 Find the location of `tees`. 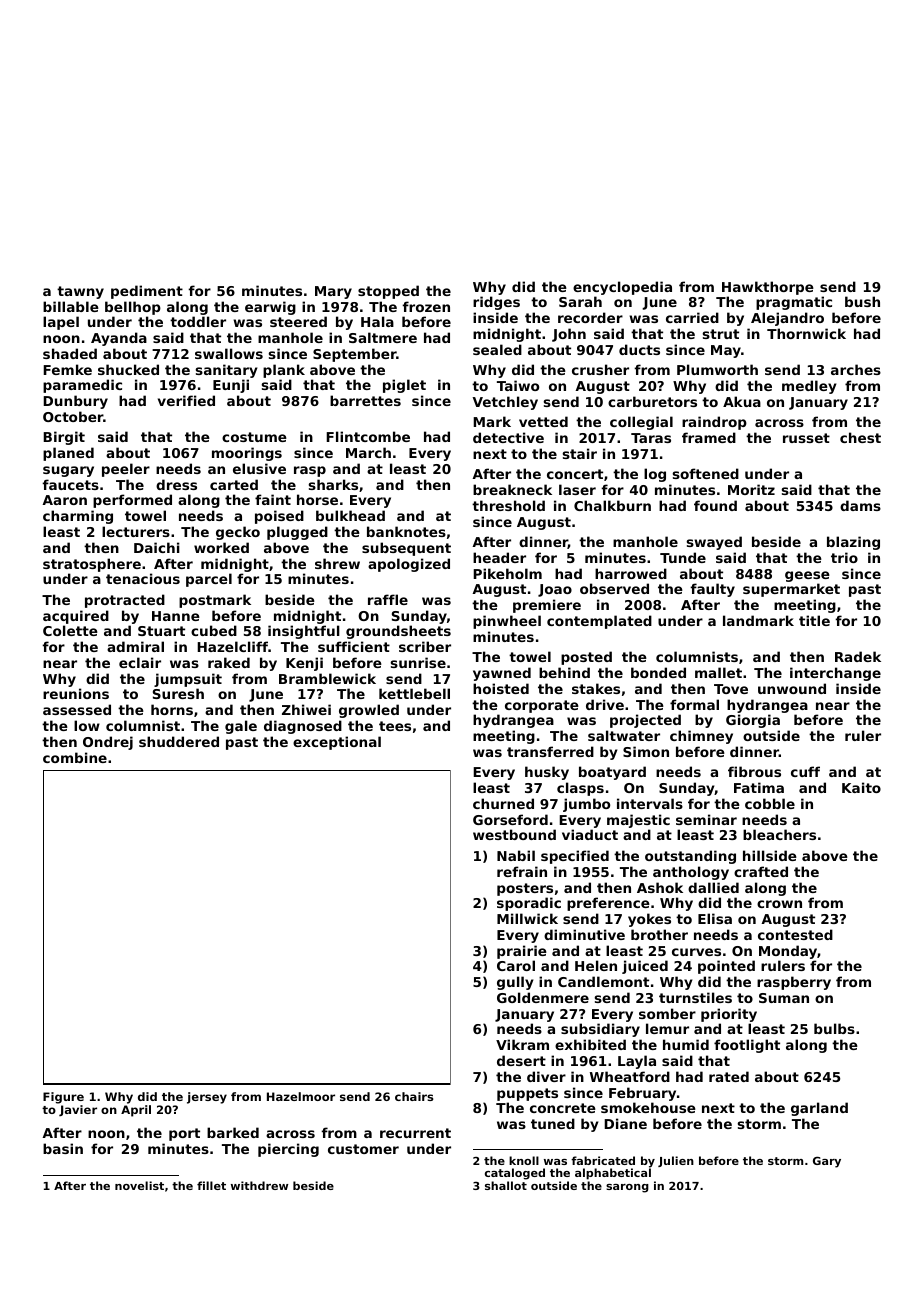

tees is located at coordinates (395, 726).
